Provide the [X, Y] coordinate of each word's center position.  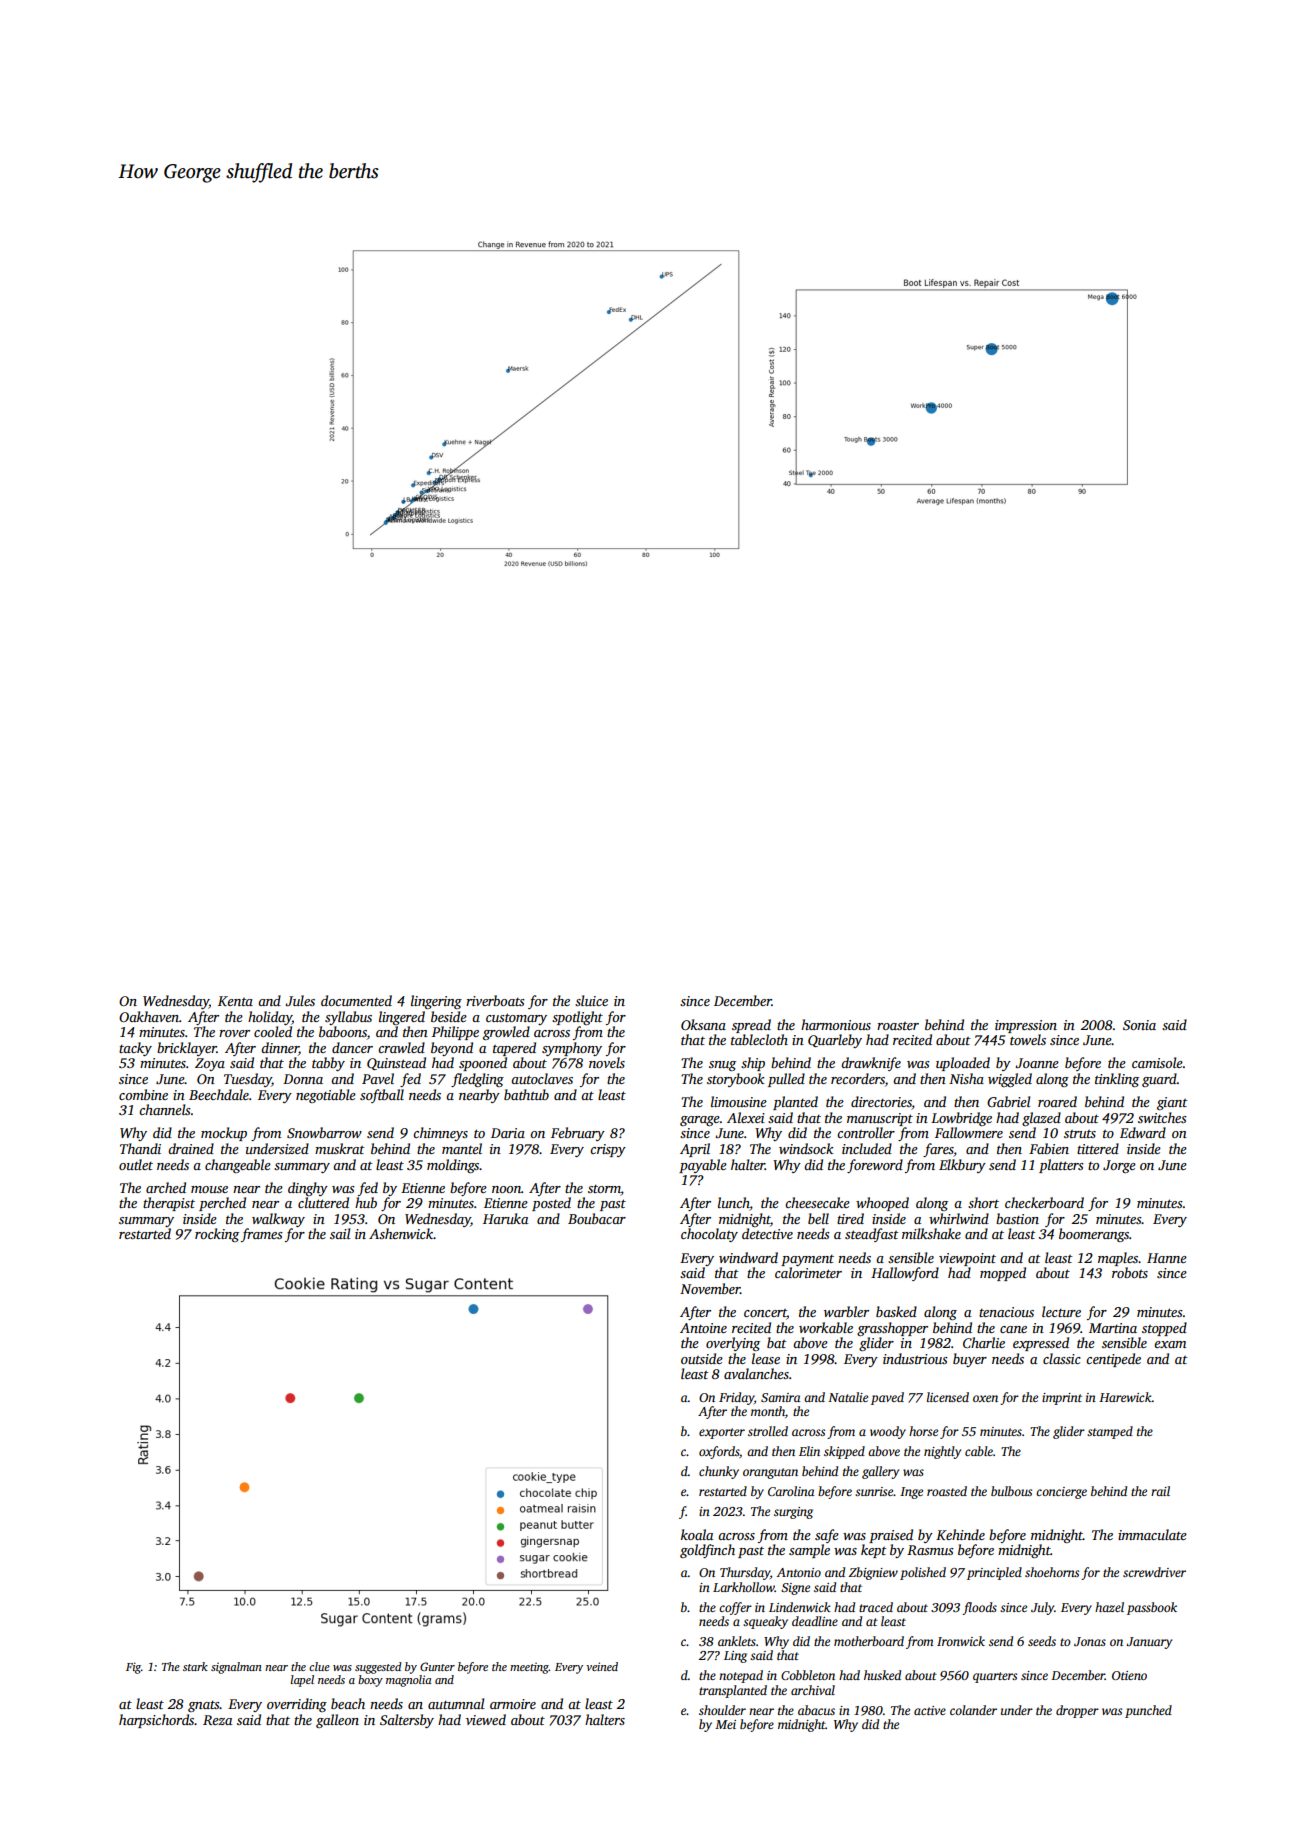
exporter [722, 1433]
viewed [486, 1719]
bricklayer [187, 1049]
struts [1080, 1134]
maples [1118, 1259]
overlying [733, 1344]
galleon [337, 1721]
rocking [217, 1235]
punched [1148, 1711]
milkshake [931, 1233]
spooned [483, 1064]
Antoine [703, 1328]
